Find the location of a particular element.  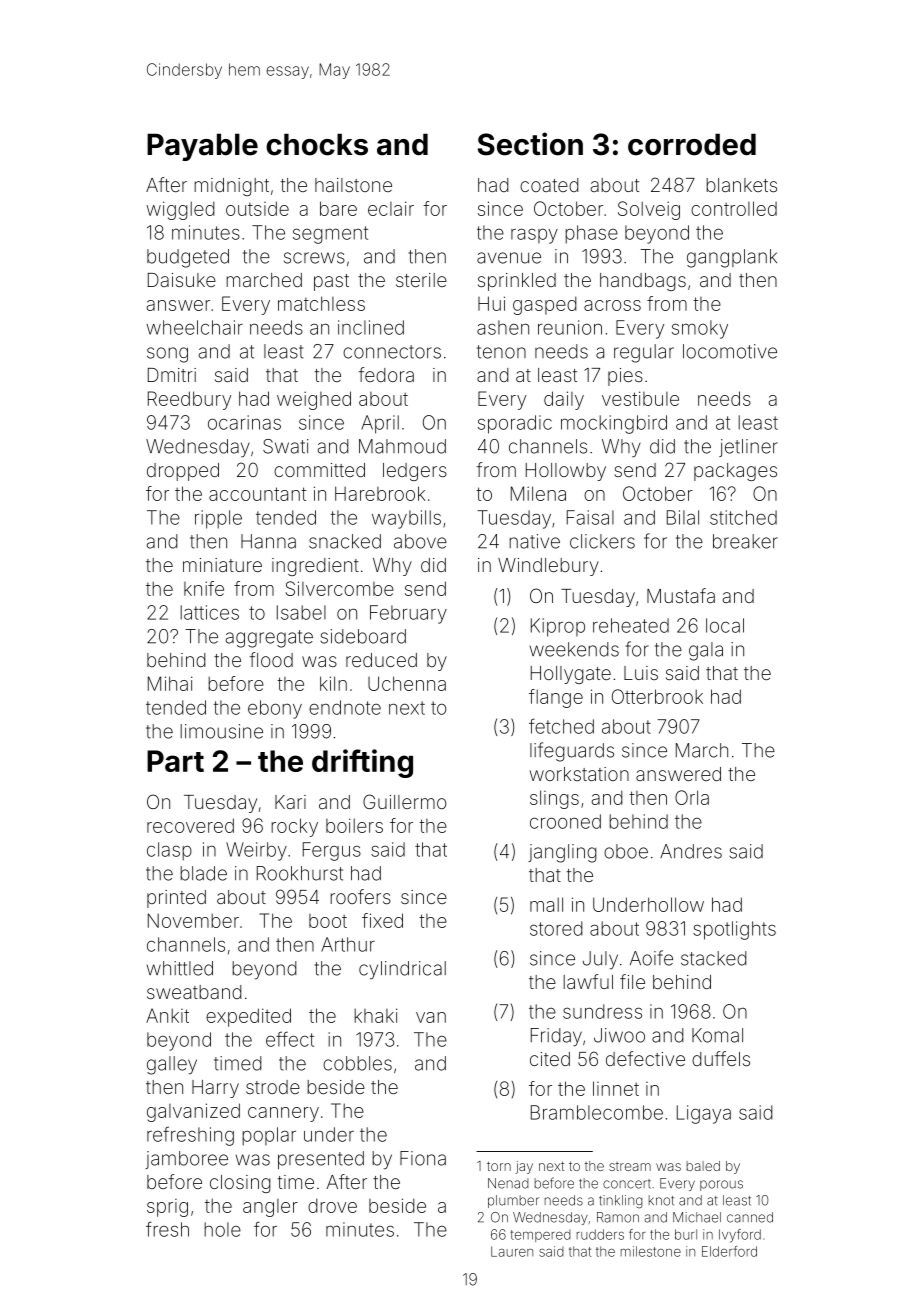

Lauren is located at coordinates (512, 1251).
